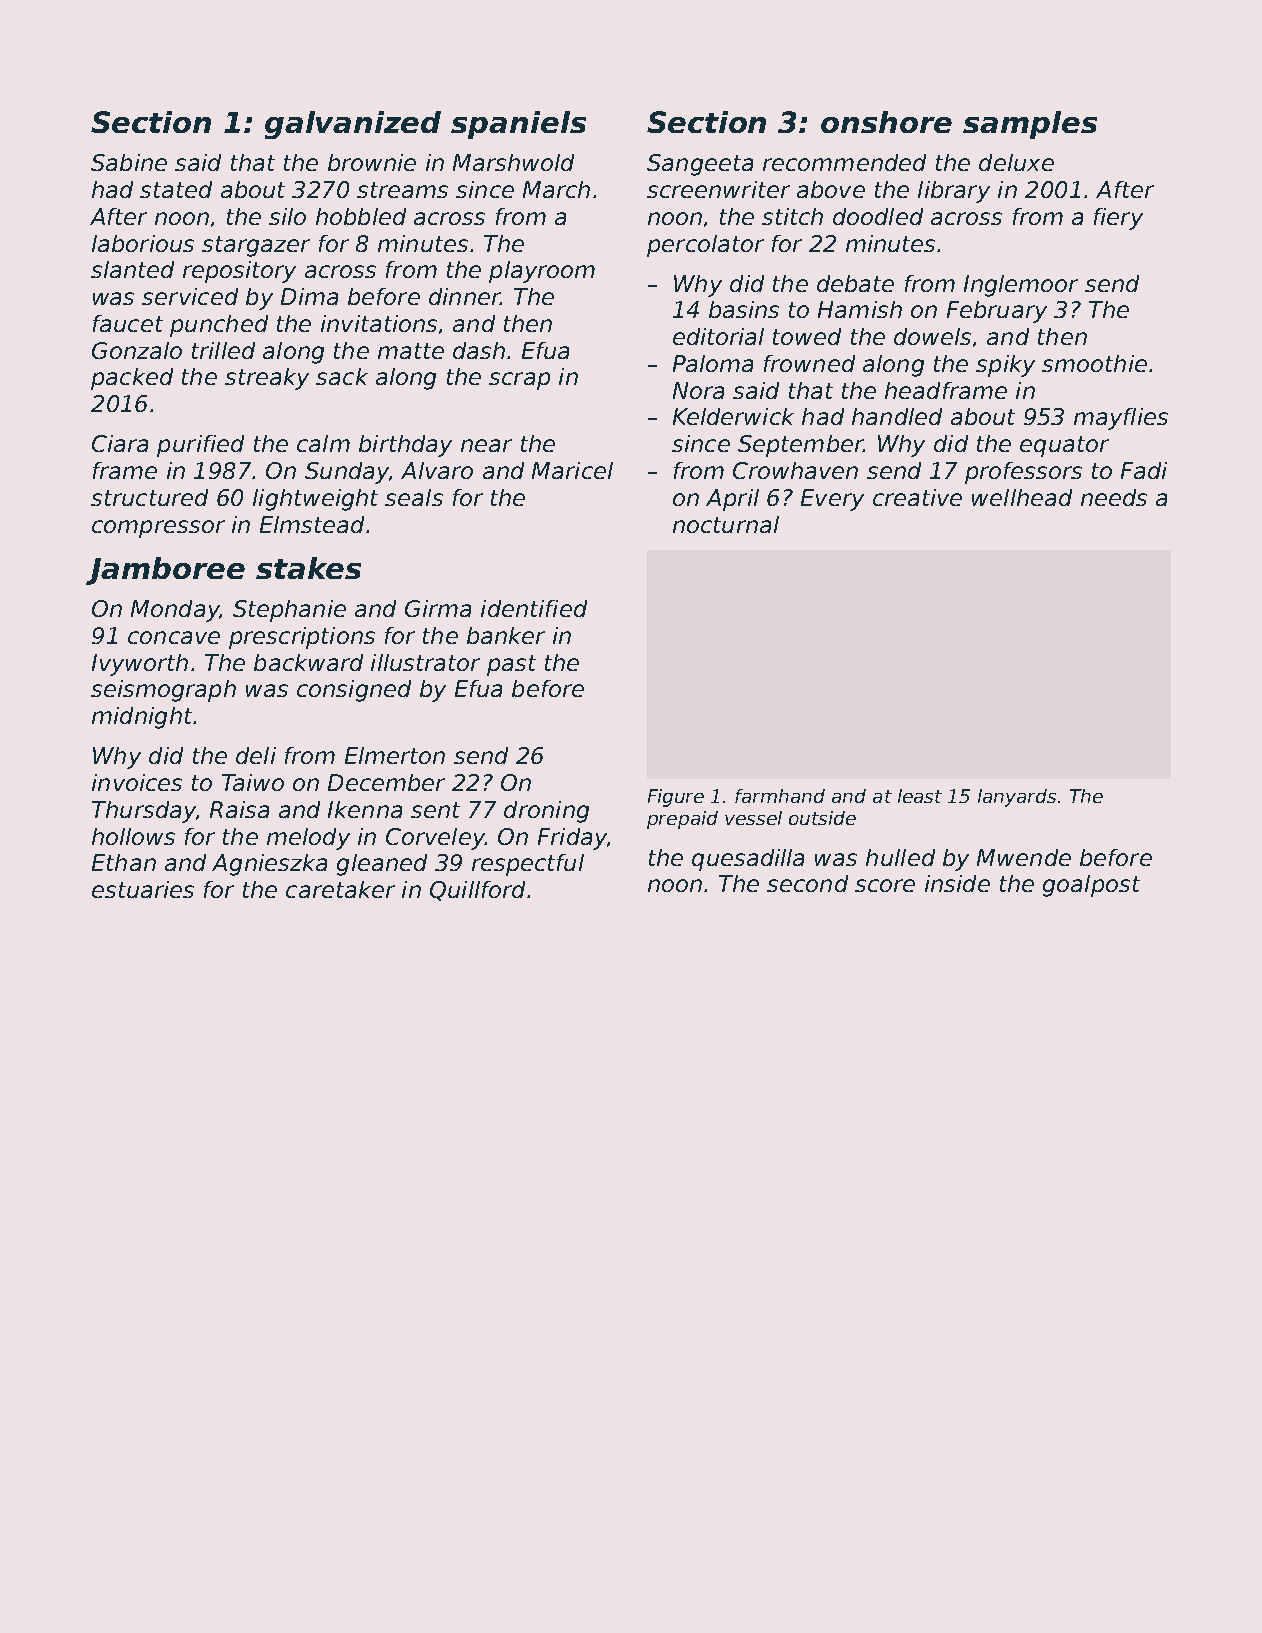 The image size is (1262, 1633). Describe the element at coordinates (572, 470) in the image. I see `Maricel` at that location.
